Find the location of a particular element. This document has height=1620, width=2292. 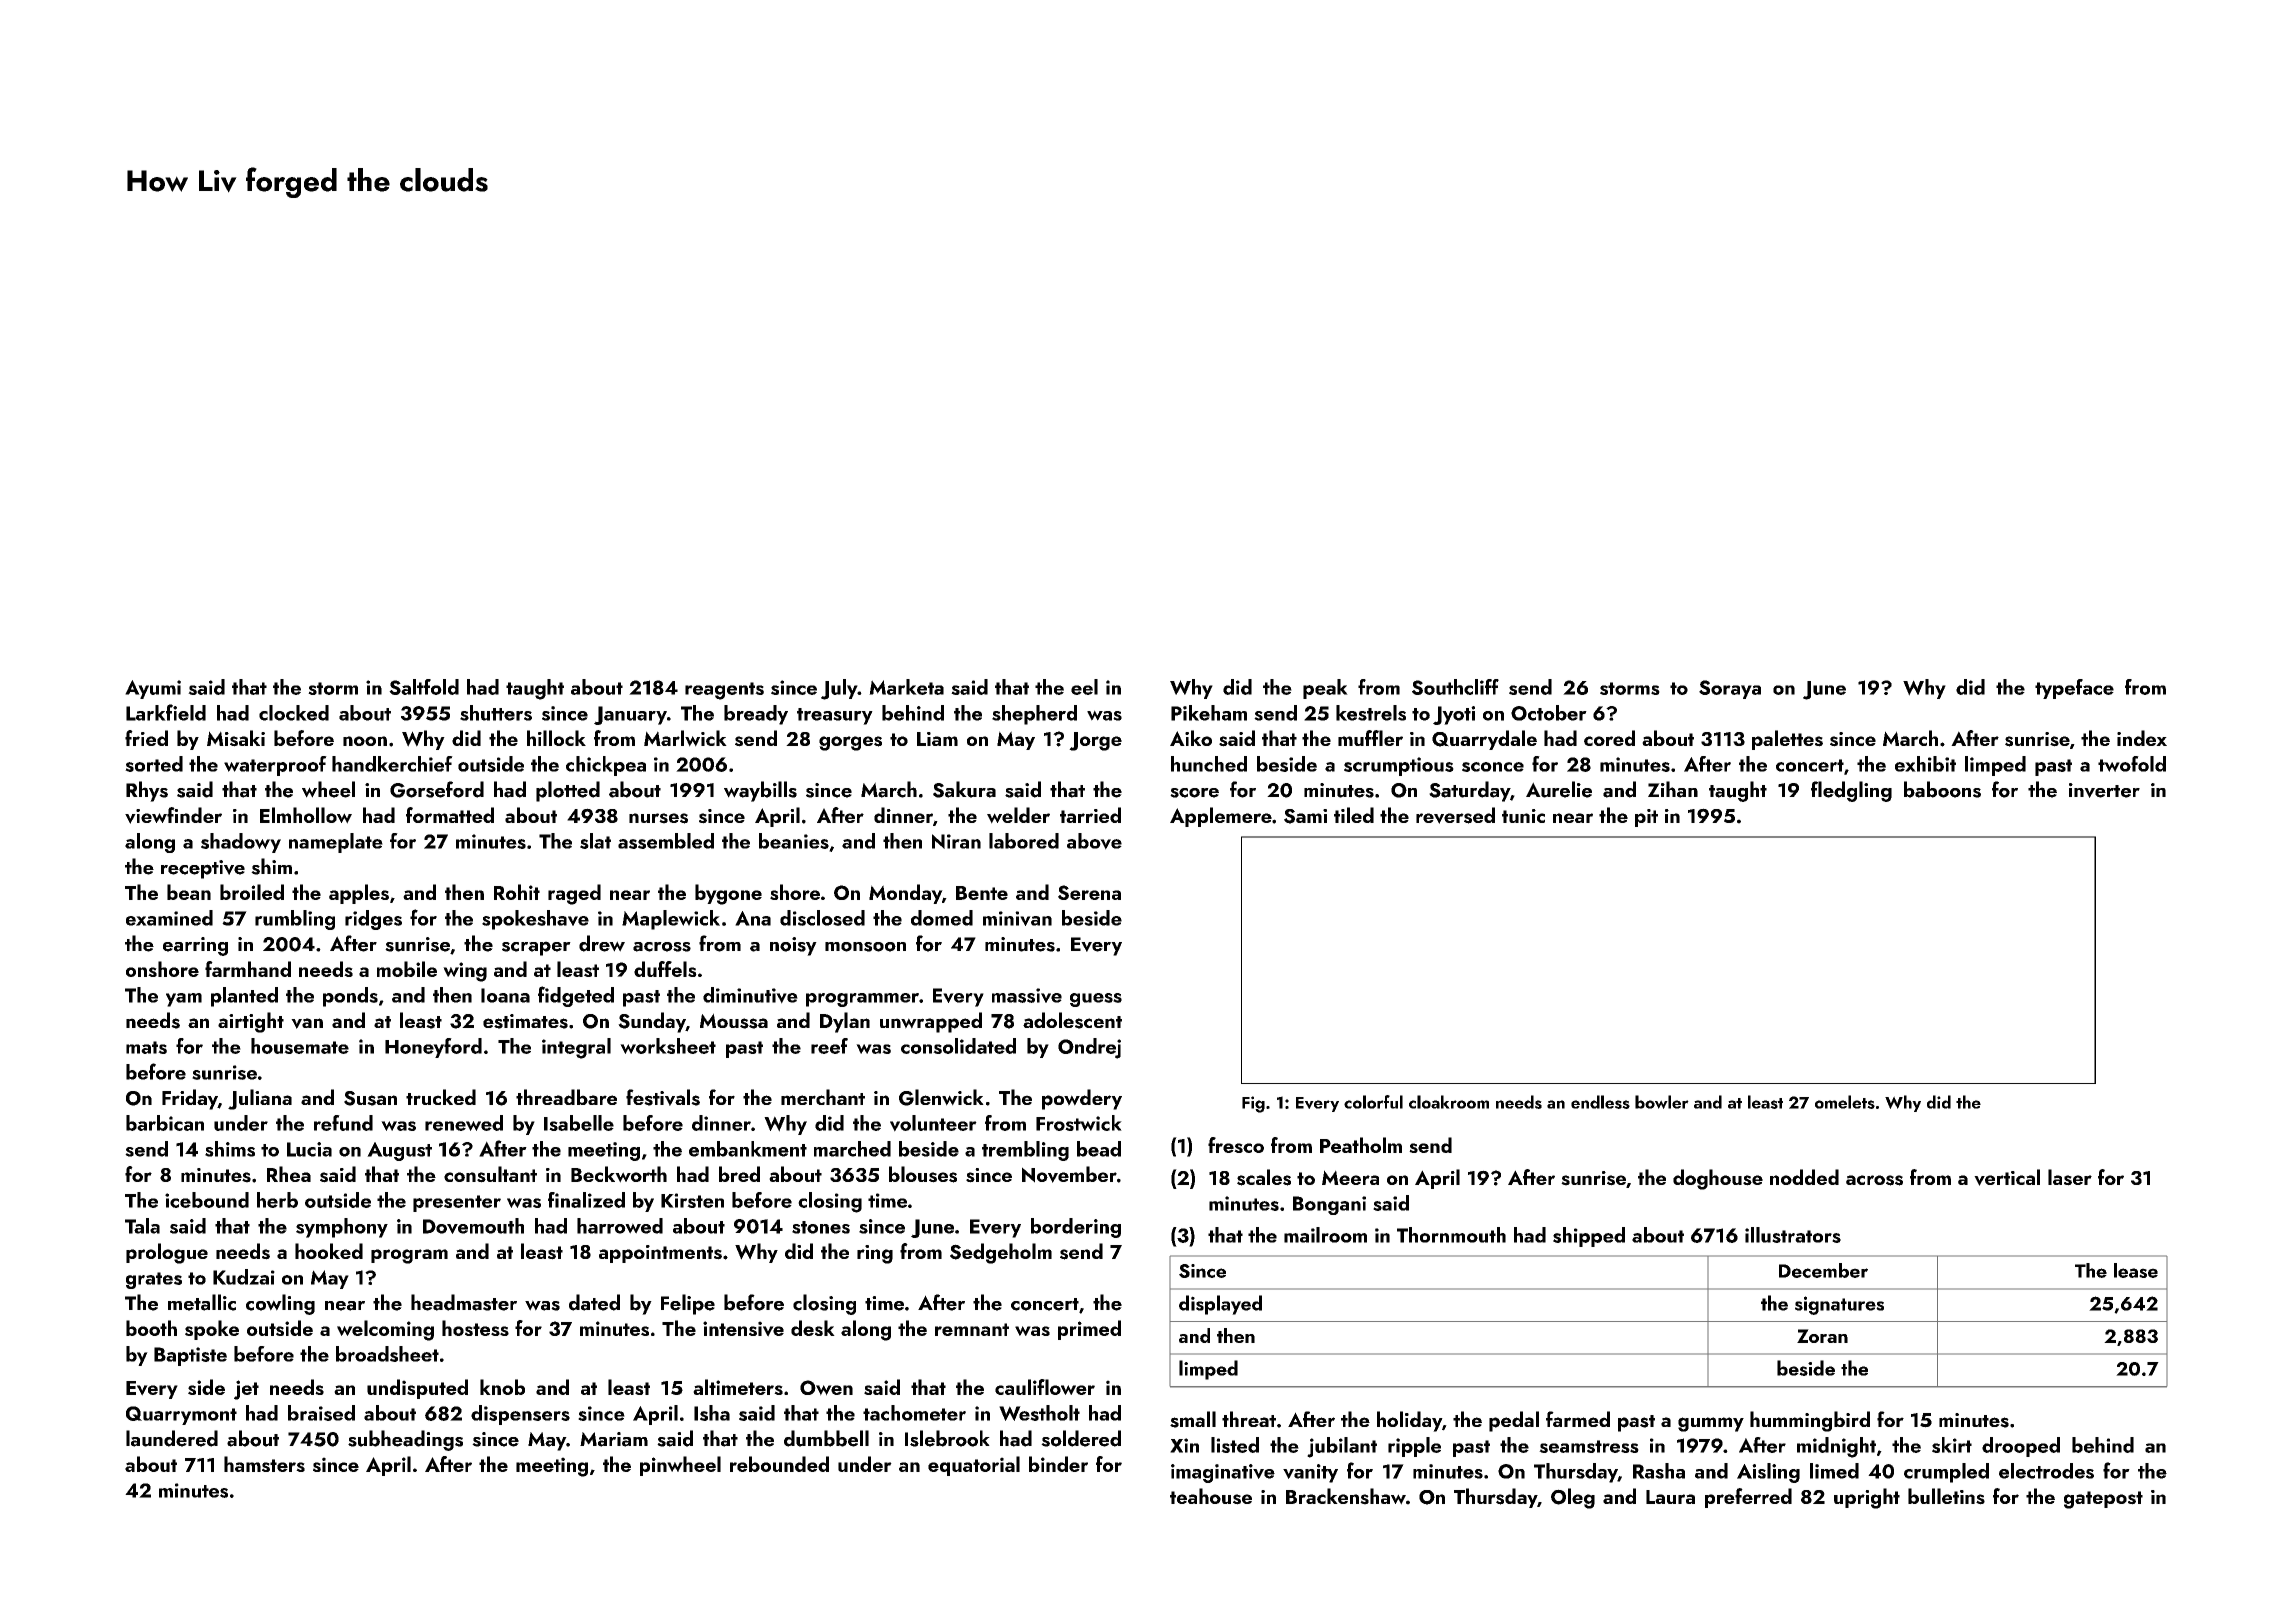

booth is located at coordinates (151, 1328).
